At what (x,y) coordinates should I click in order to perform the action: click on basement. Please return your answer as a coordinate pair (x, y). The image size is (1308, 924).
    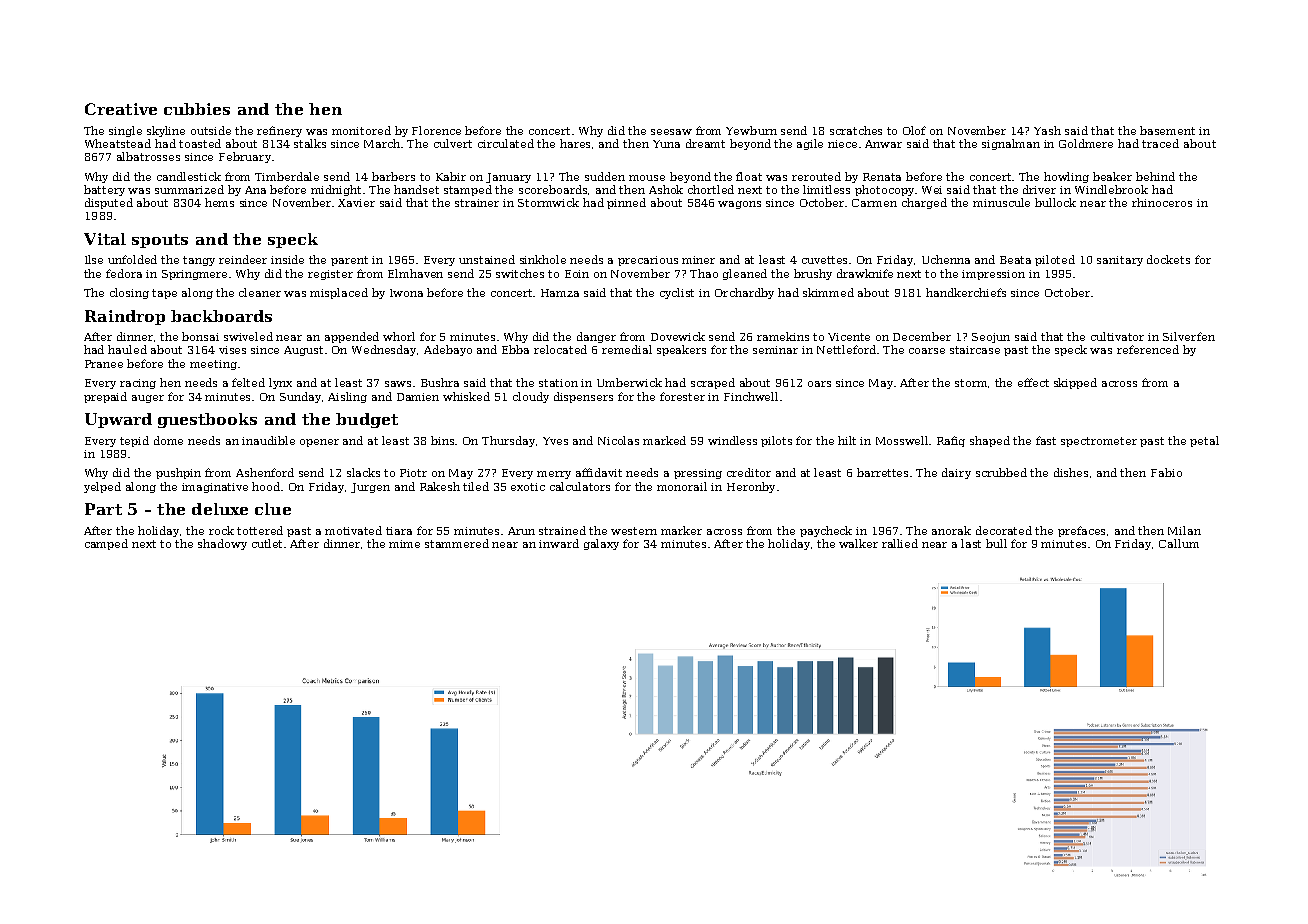
    Looking at the image, I should click on (1167, 130).
